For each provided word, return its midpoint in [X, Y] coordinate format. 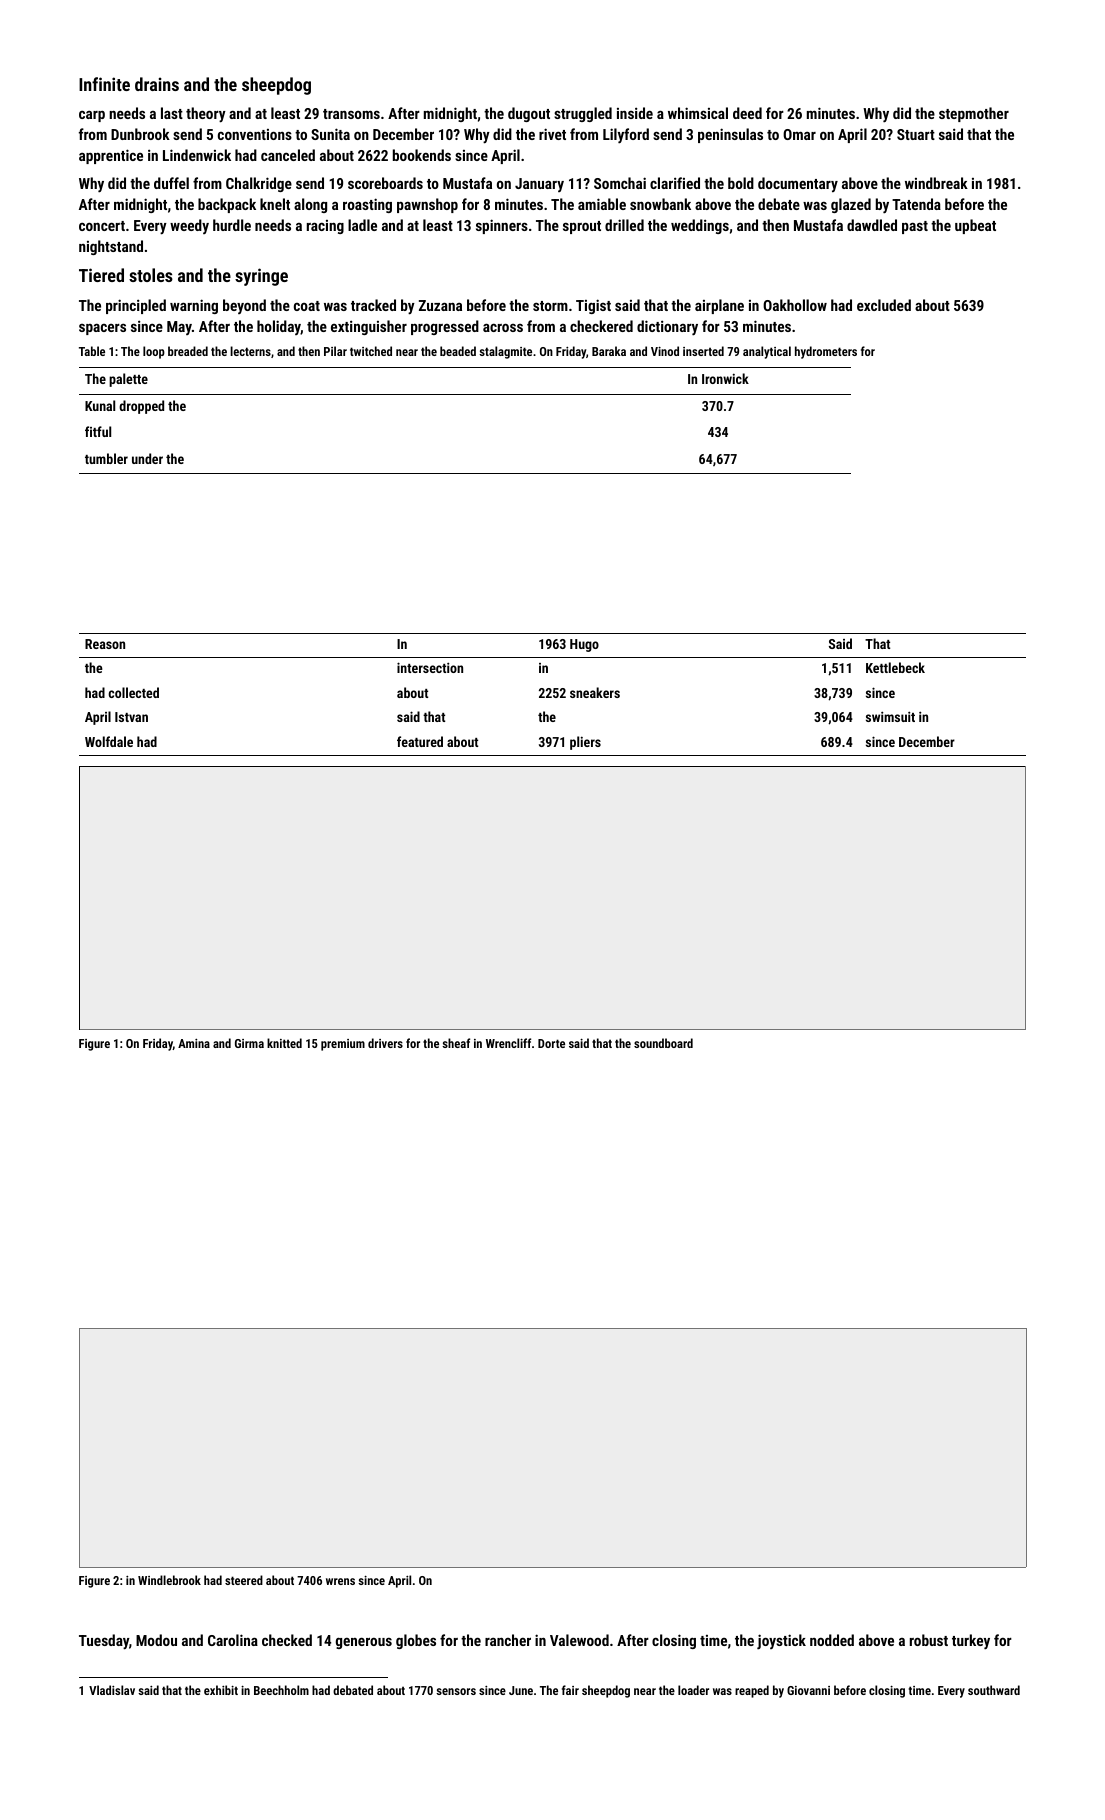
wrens [340, 1581]
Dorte [551, 1043]
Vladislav [112, 1690]
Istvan [131, 717]
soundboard [663, 1043]
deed [747, 113]
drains [157, 84]
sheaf [456, 1043]
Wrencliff [508, 1043]
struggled [583, 114]
